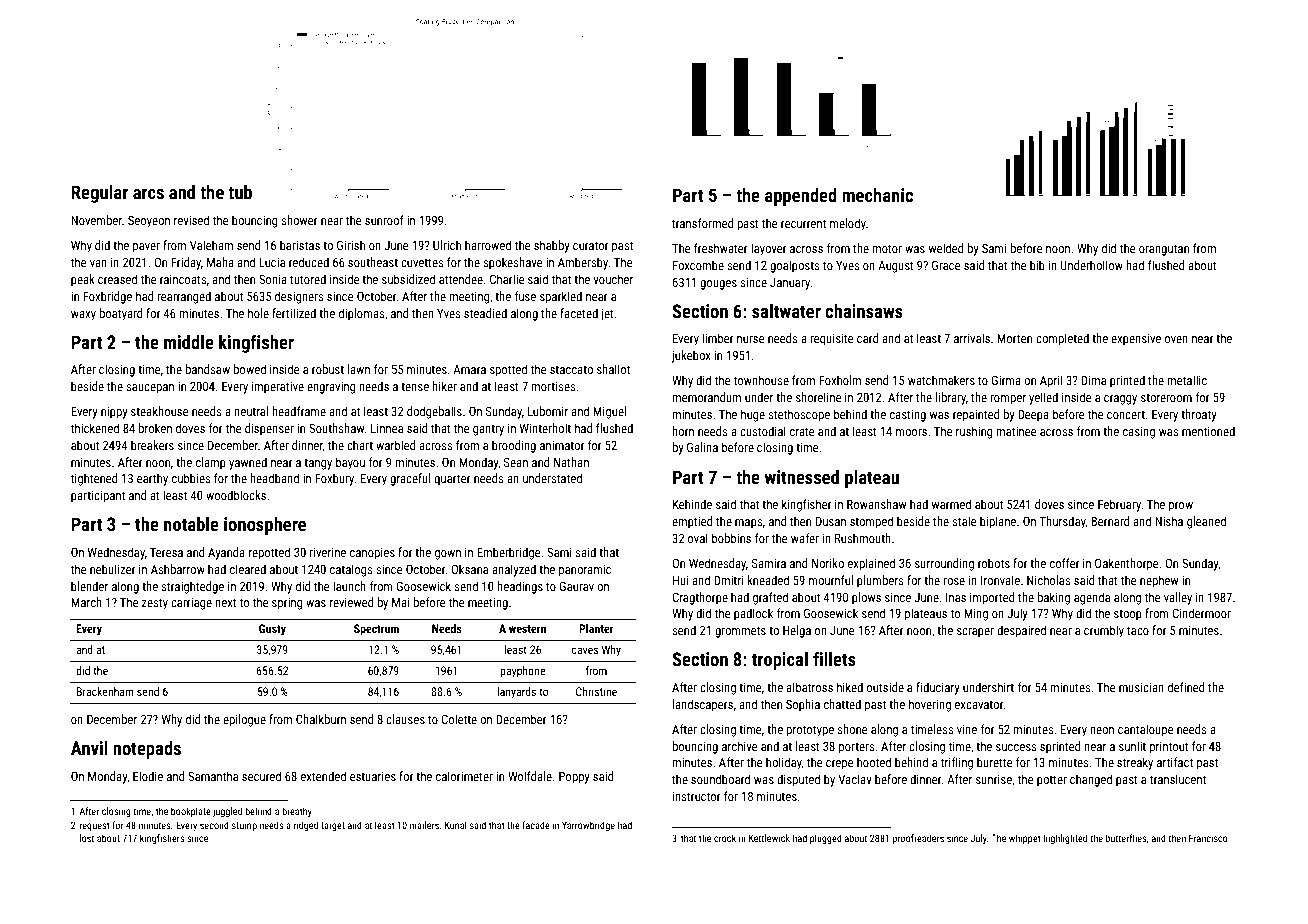 This screenshot has height=924, width=1308. I want to click on mechanic, so click(877, 195).
